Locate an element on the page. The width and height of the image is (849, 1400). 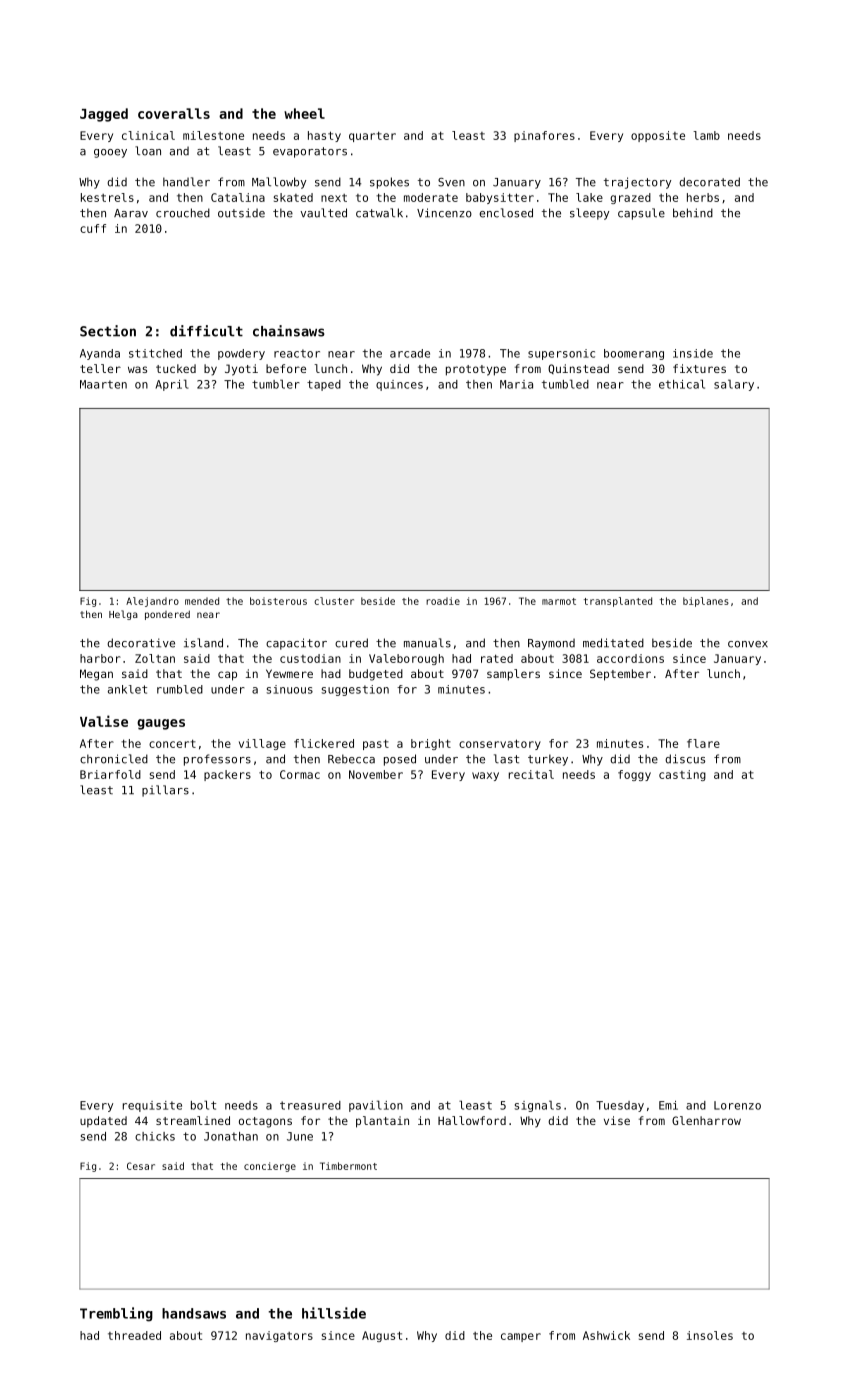
camper is located at coordinates (521, 1337).
